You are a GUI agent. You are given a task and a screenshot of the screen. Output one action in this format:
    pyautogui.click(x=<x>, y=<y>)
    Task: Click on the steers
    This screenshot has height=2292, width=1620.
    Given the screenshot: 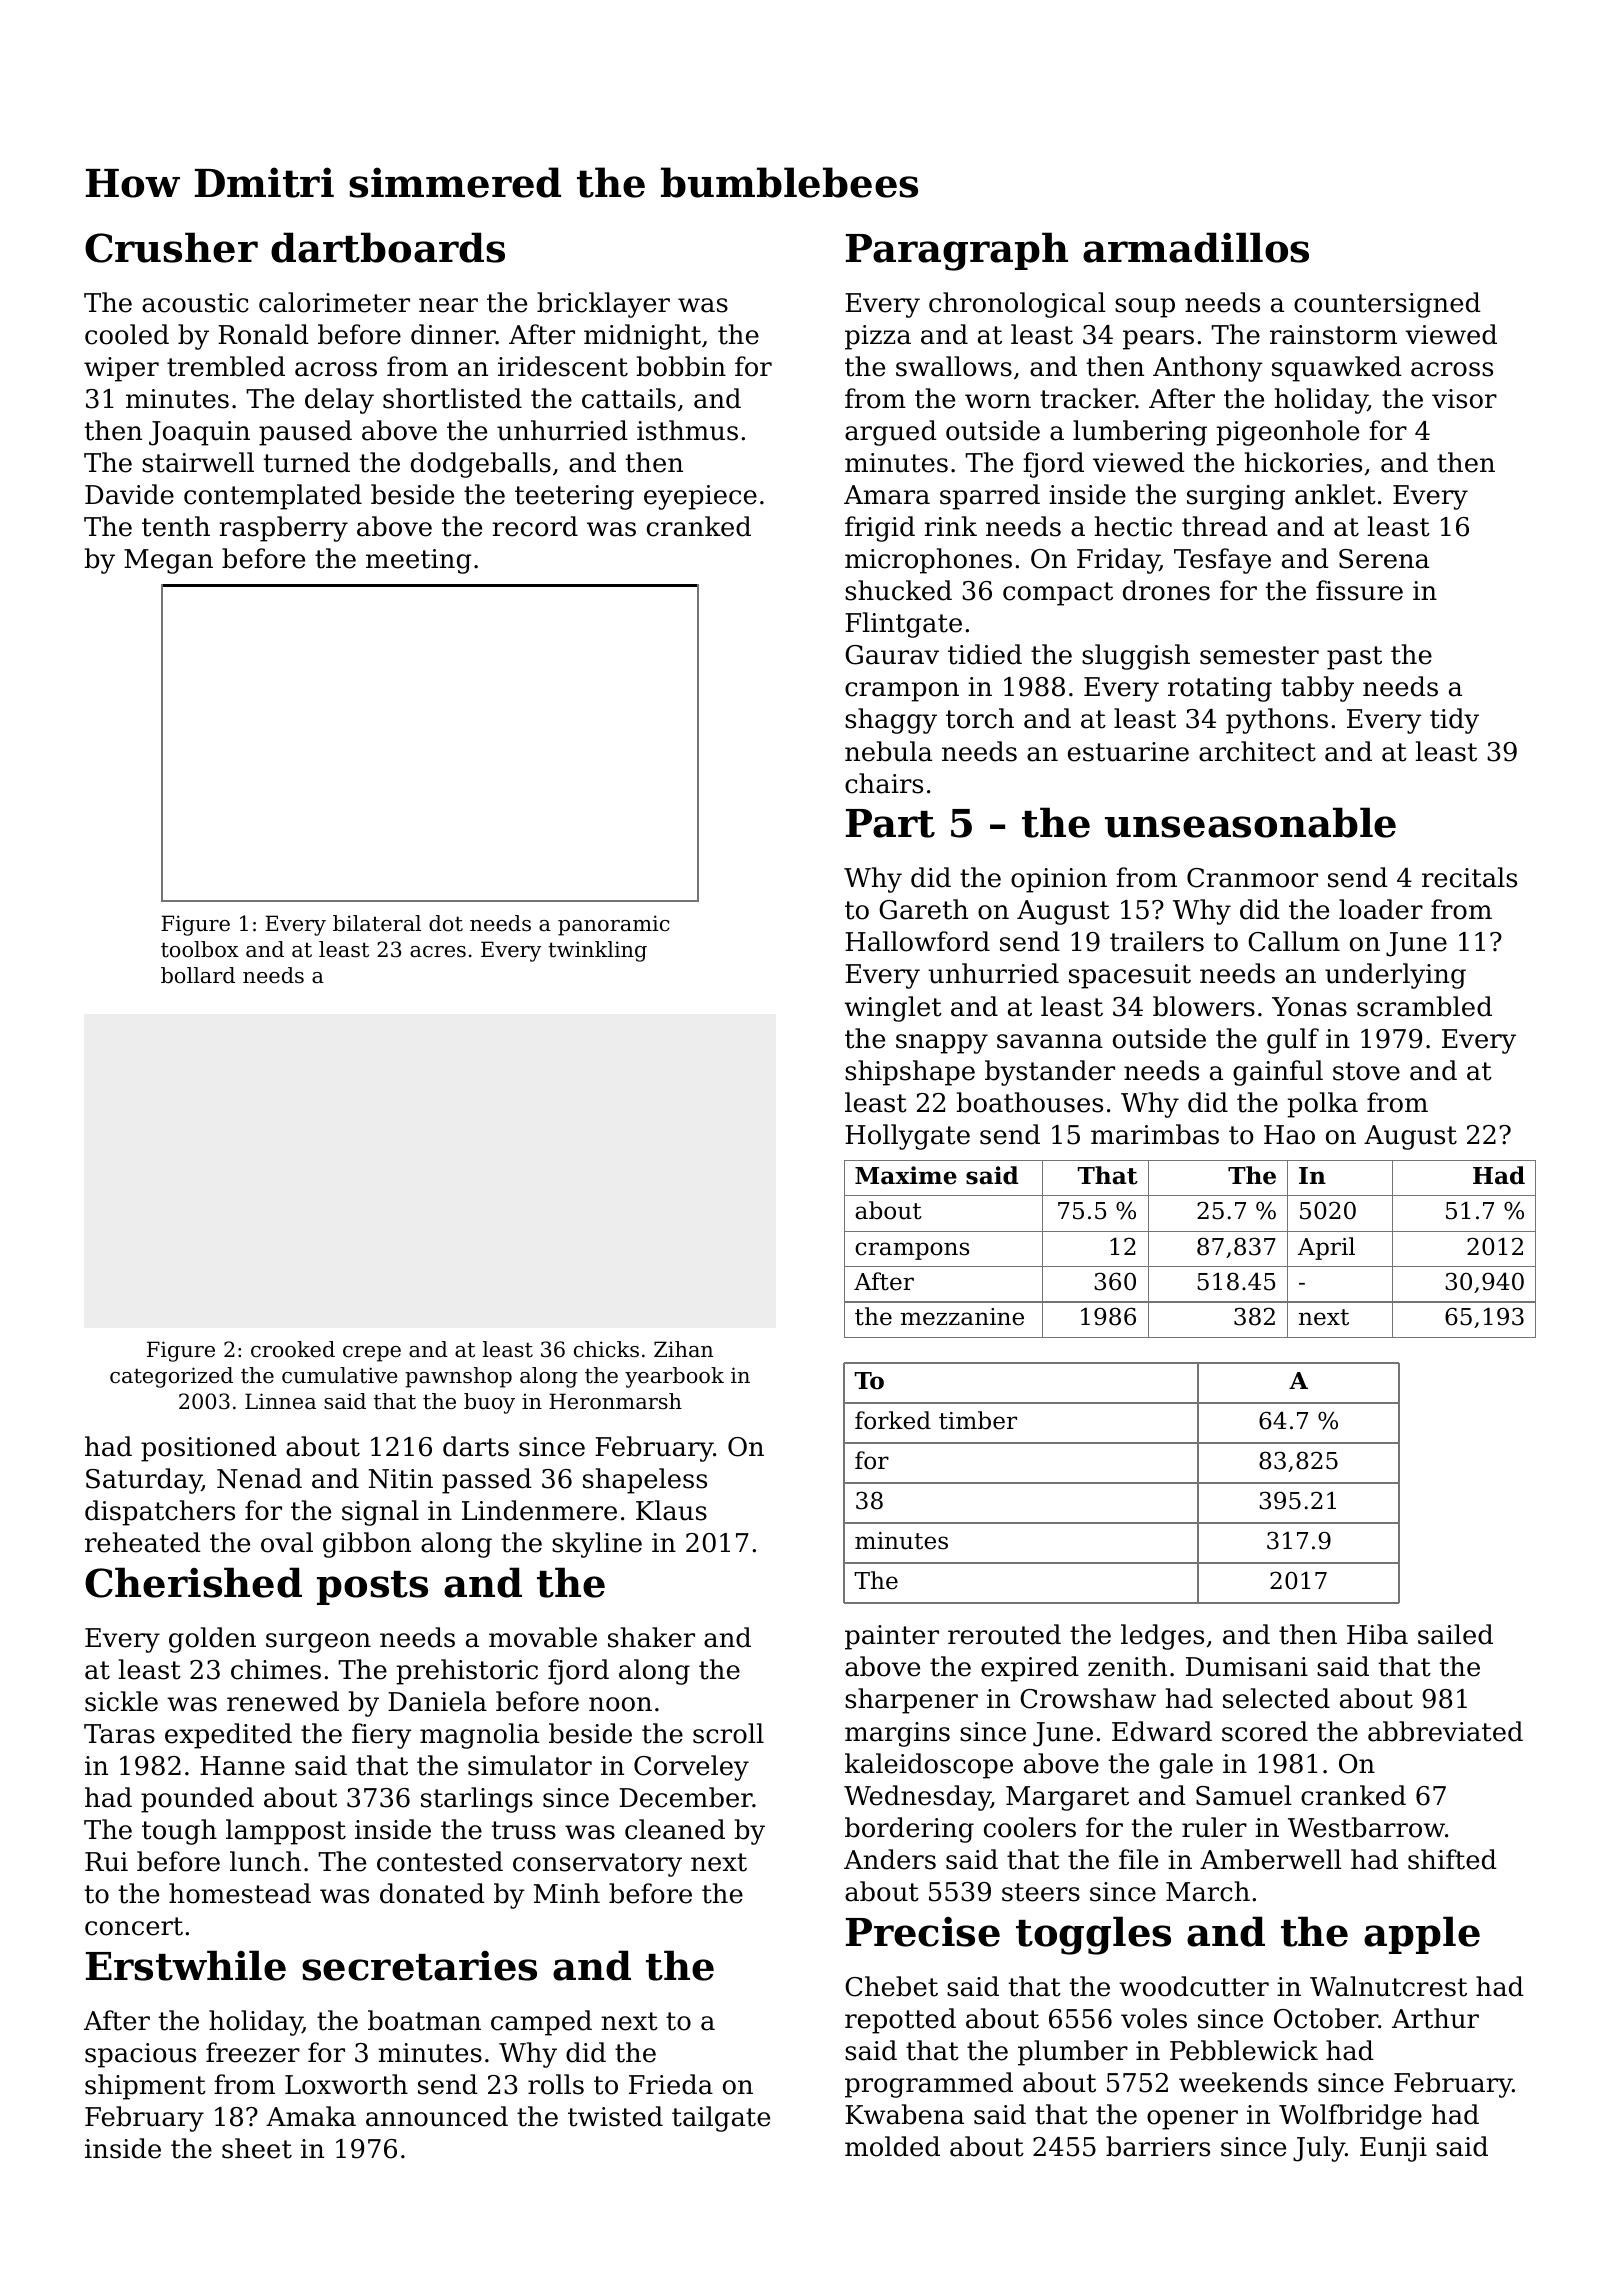 What is the action you would take?
    pyautogui.click(x=1041, y=1892)
